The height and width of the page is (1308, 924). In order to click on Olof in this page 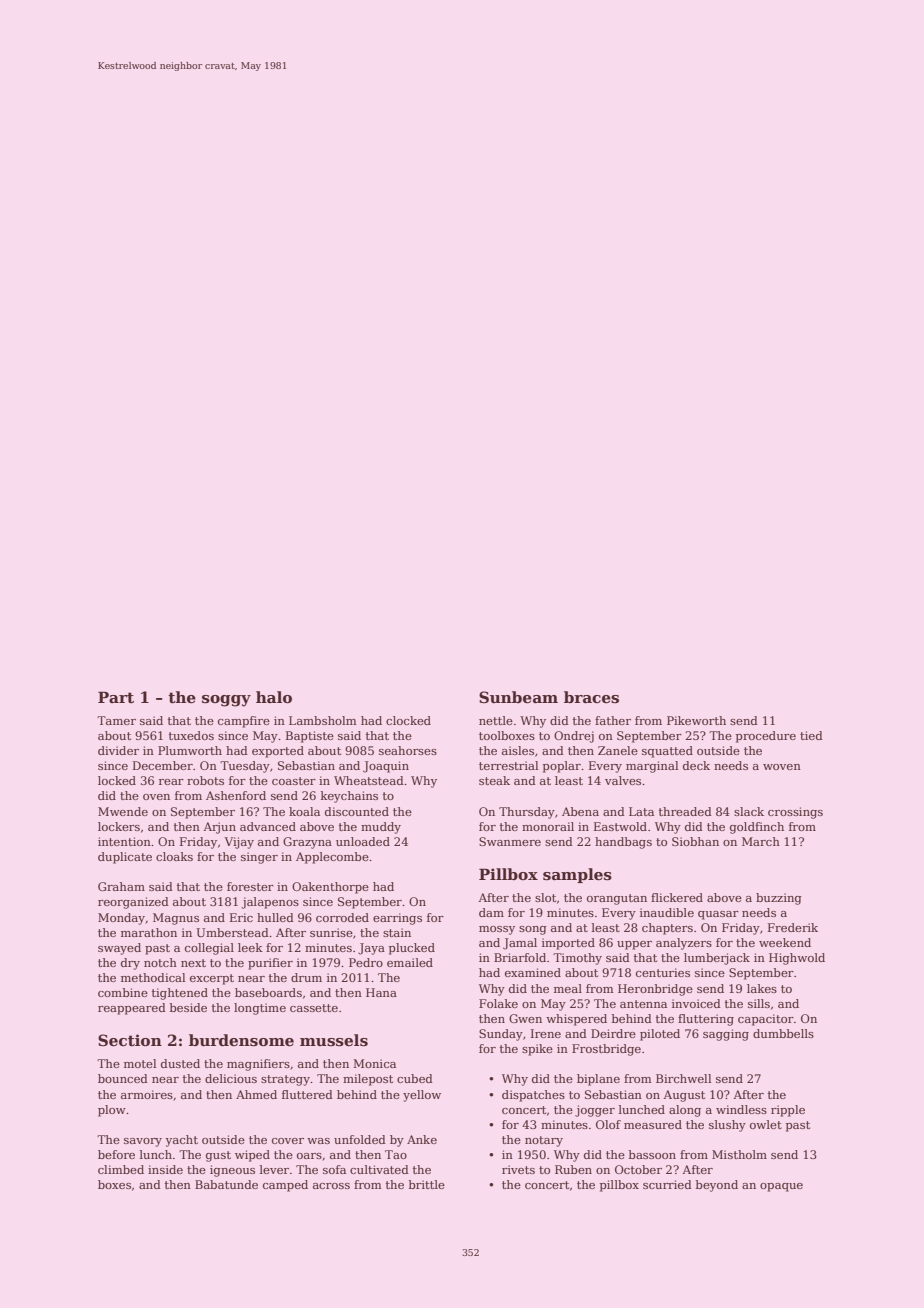, I will do `click(608, 1124)`.
